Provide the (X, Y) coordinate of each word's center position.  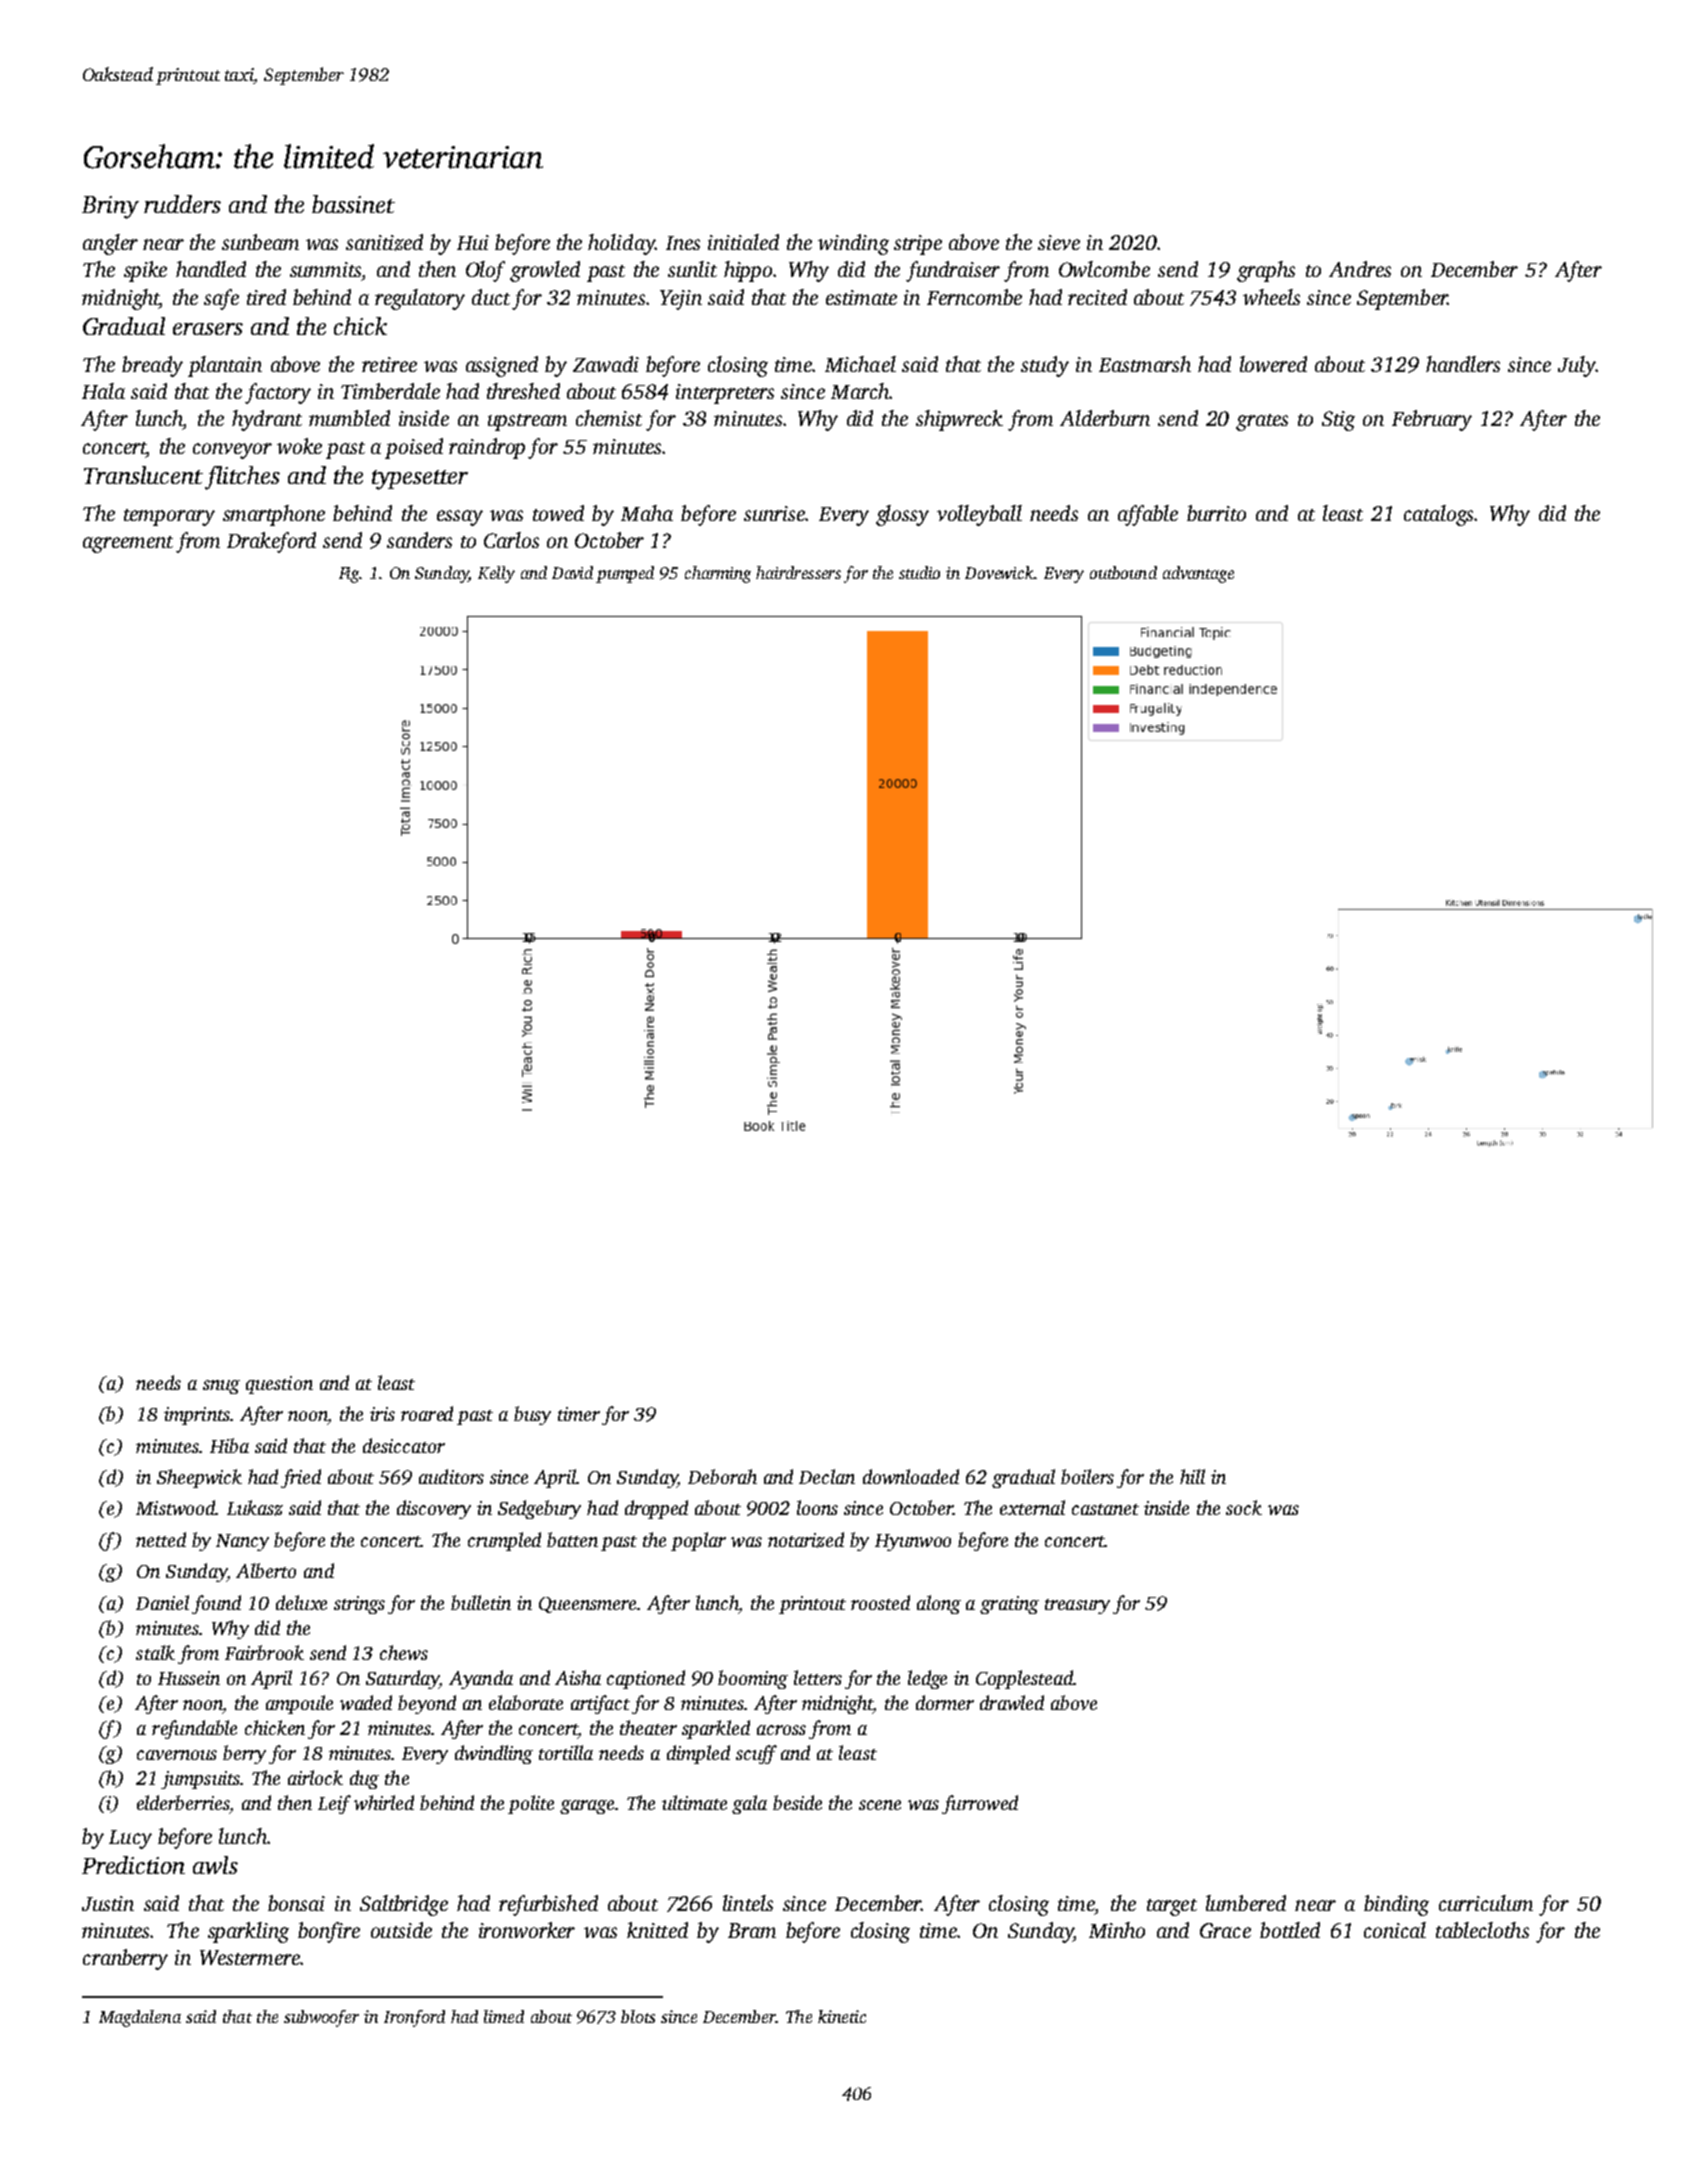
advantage (1198, 574)
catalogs (1438, 515)
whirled (384, 1802)
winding (853, 244)
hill (1192, 1476)
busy (532, 1415)
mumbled (349, 418)
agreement (128, 544)
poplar (698, 1541)
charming (718, 574)
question (279, 1385)
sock (1244, 1507)
